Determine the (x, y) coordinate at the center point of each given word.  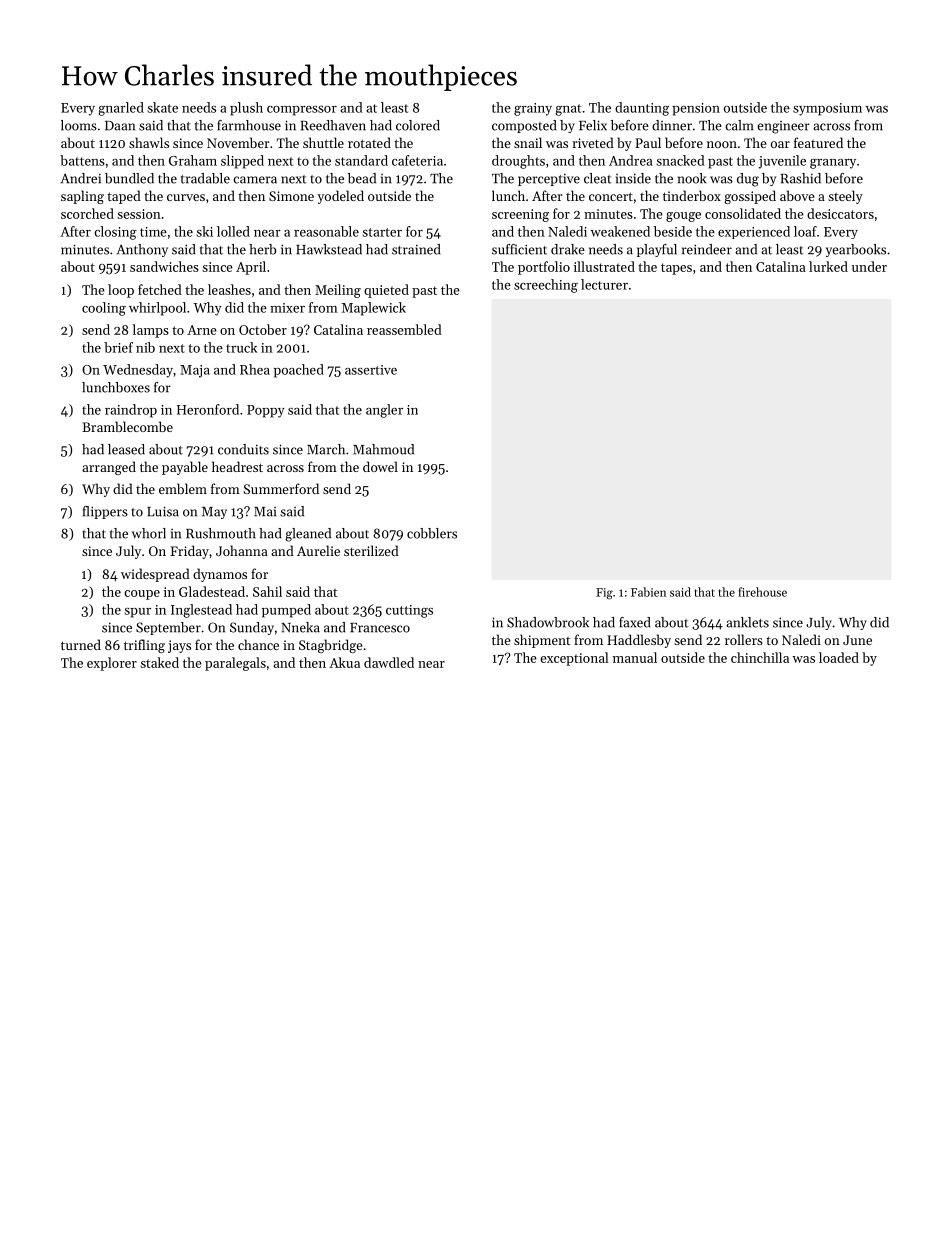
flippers (105, 512)
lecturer (604, 284)
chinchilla (760, 657)
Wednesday (138, 371)
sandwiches (164, 266)
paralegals (235, 664)
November (238, 142)
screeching (546, 286)
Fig (604, 594)
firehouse (762, 592)
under (869, 266)
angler (384, 411)
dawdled (389, 662)
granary (833, 164)
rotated (369, 142)
